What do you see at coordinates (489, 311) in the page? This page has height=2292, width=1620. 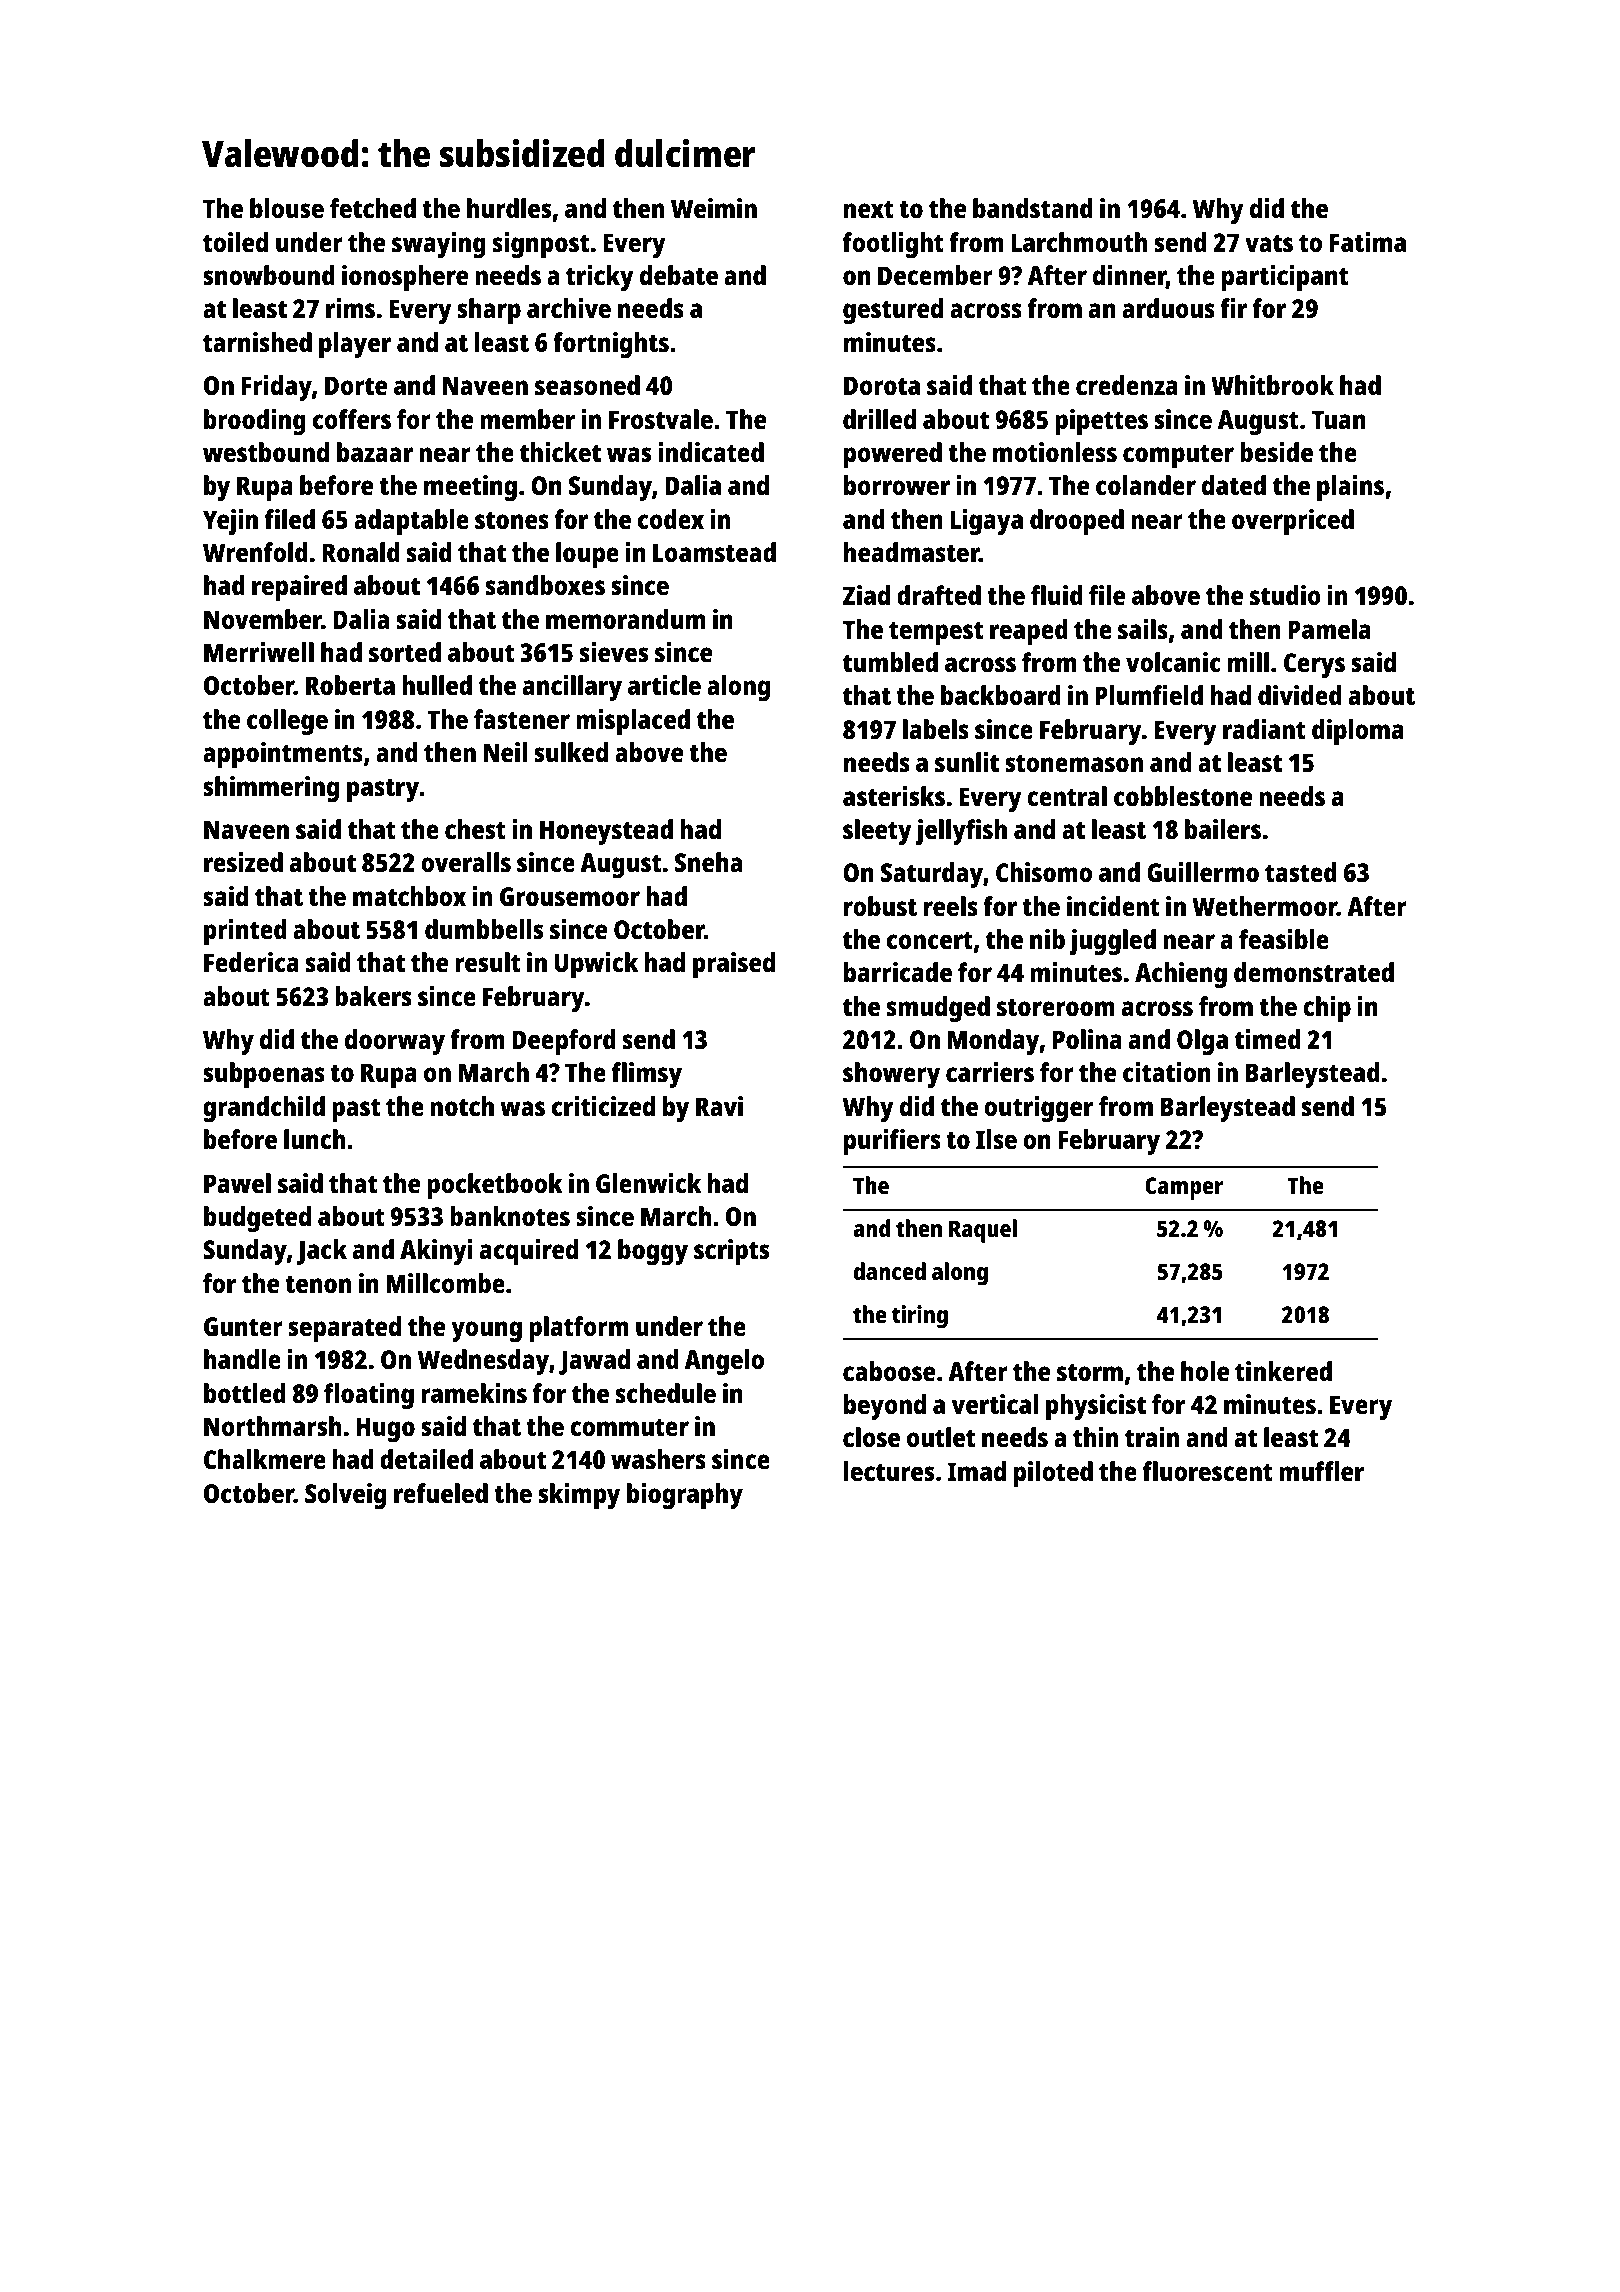 I see `sharp` at bounding box center [489, 311].
